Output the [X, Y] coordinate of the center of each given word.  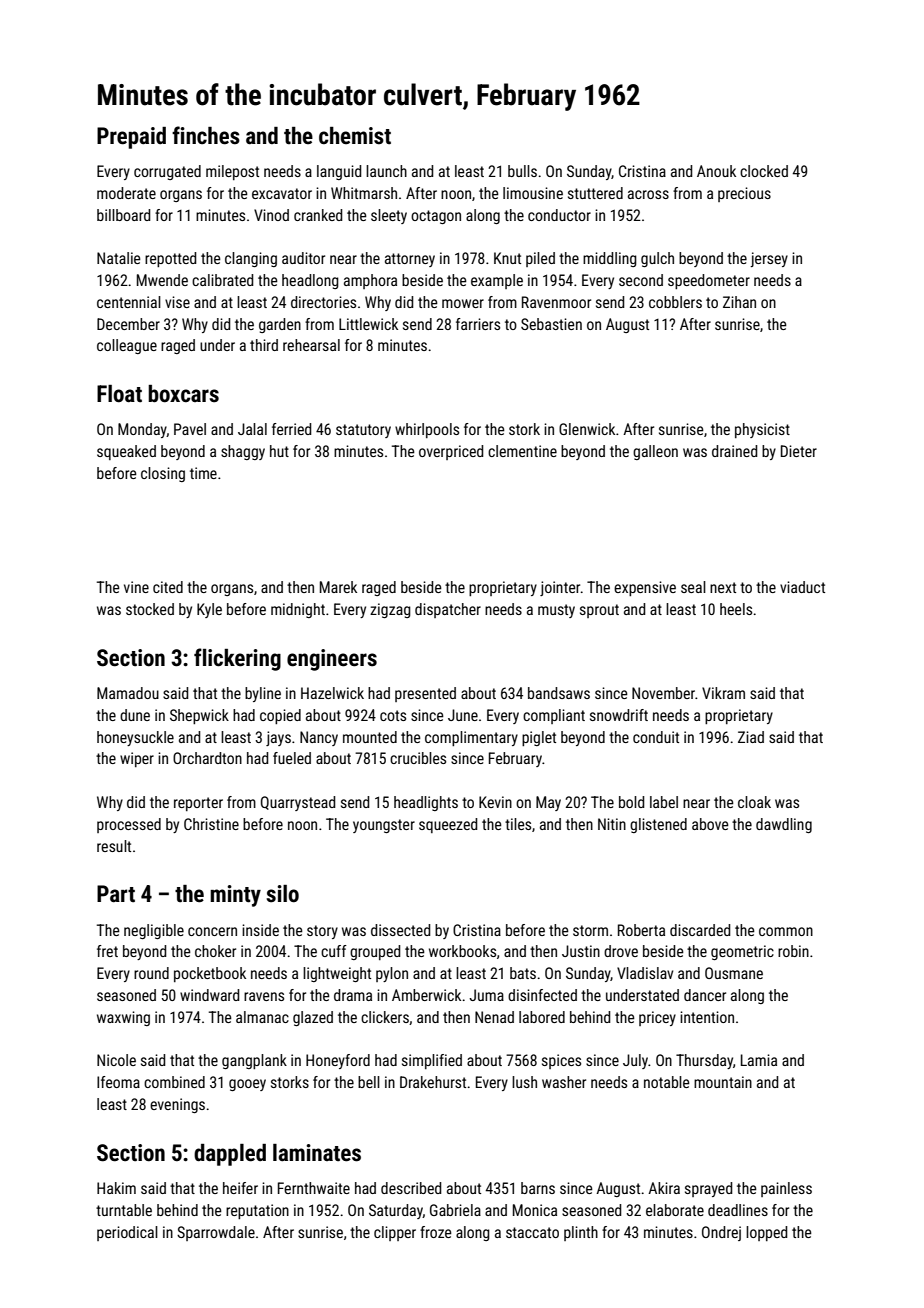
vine [136, 587]
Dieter [799, 451]
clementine [522, 451]
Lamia [759, 1060]
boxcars [183, 394]
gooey [247, 1085]
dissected [400, 930]
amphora [370, 281]
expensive [645, 588]
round [151, 973]
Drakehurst [433, 1082]
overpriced [451, 452]
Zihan [739, 302]
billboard [123, 215]
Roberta [641, 930]
